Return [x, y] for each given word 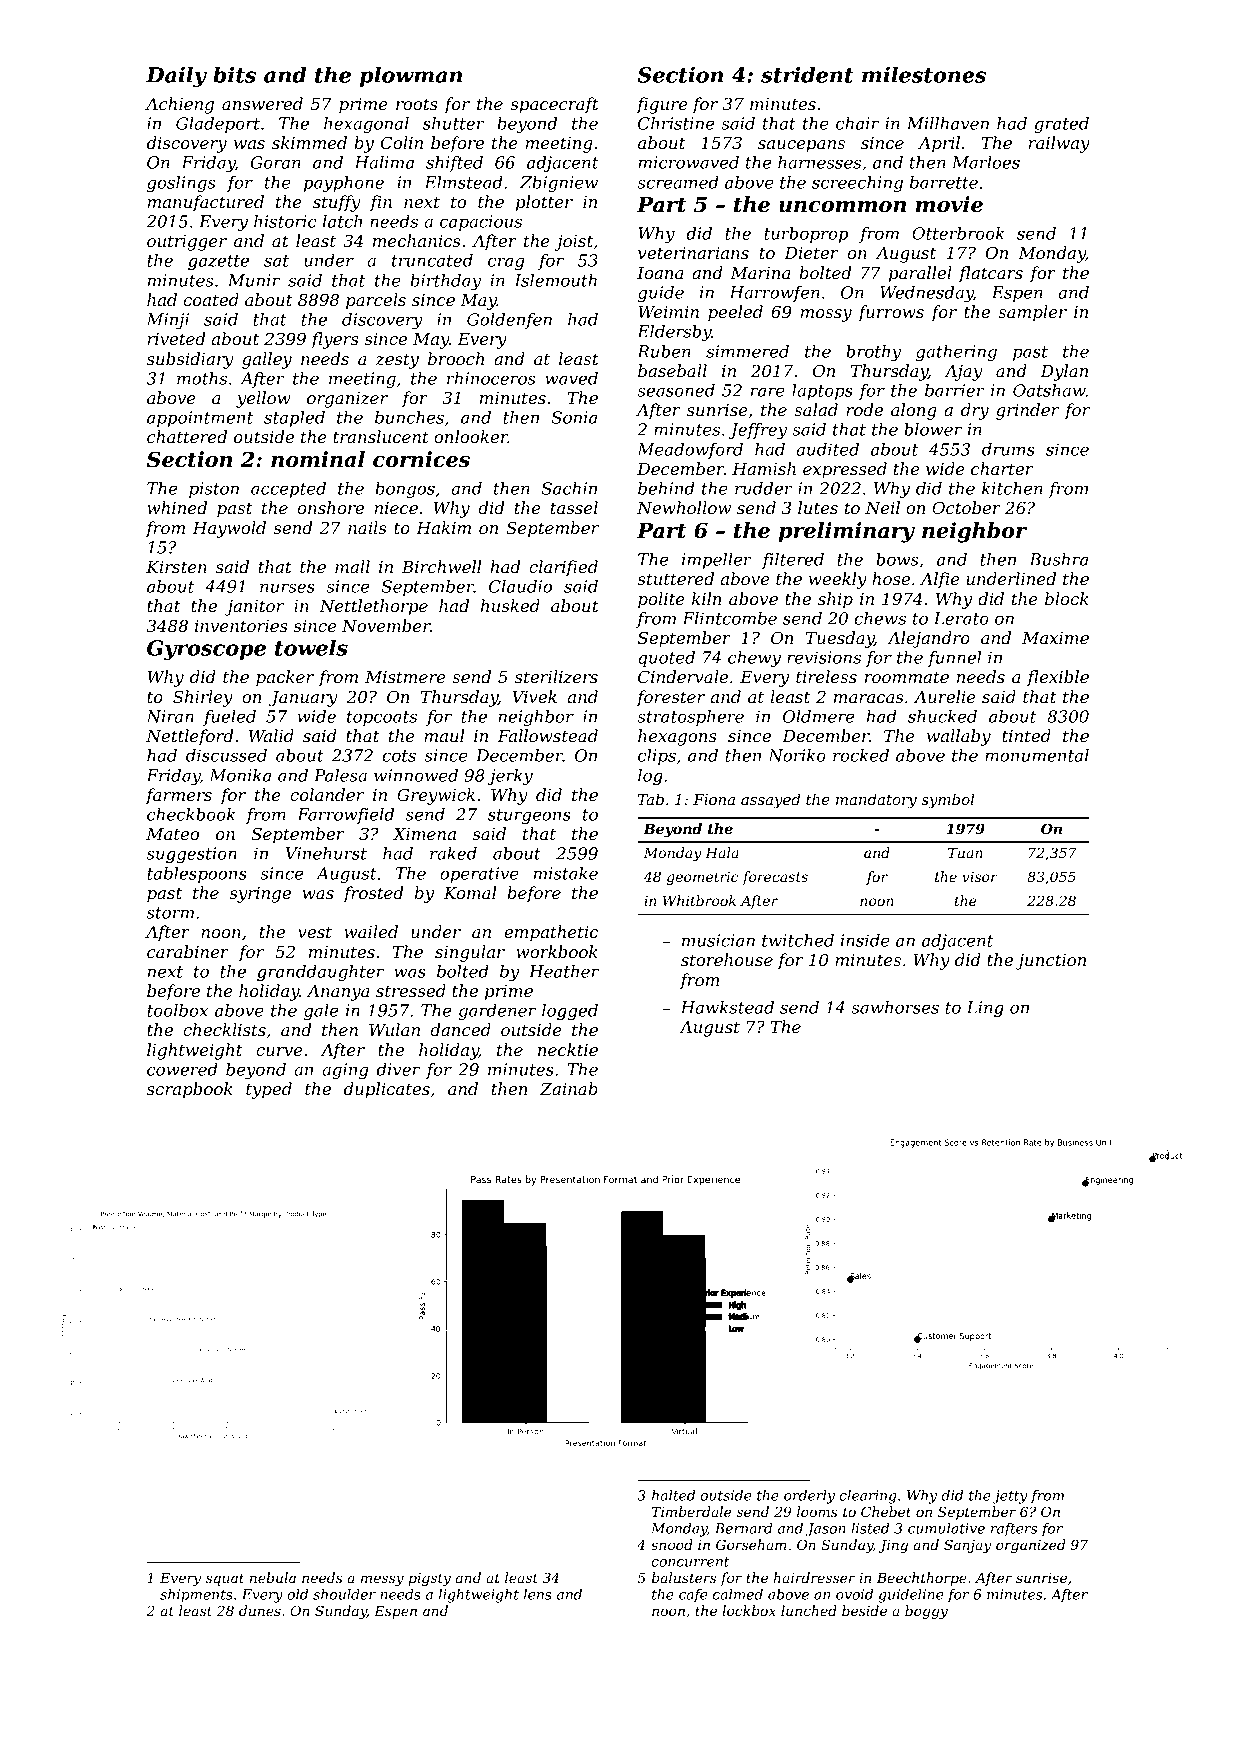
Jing [893, 1546]
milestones [924, 74]
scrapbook [190, 1090]
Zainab [569, 1088]
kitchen [1012, 488]
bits [234, 74]
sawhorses [895, 1007]
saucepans [801, 146]
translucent [381, 436]
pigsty [429, 1579]
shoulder [344, 1594]
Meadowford [690, 451]
